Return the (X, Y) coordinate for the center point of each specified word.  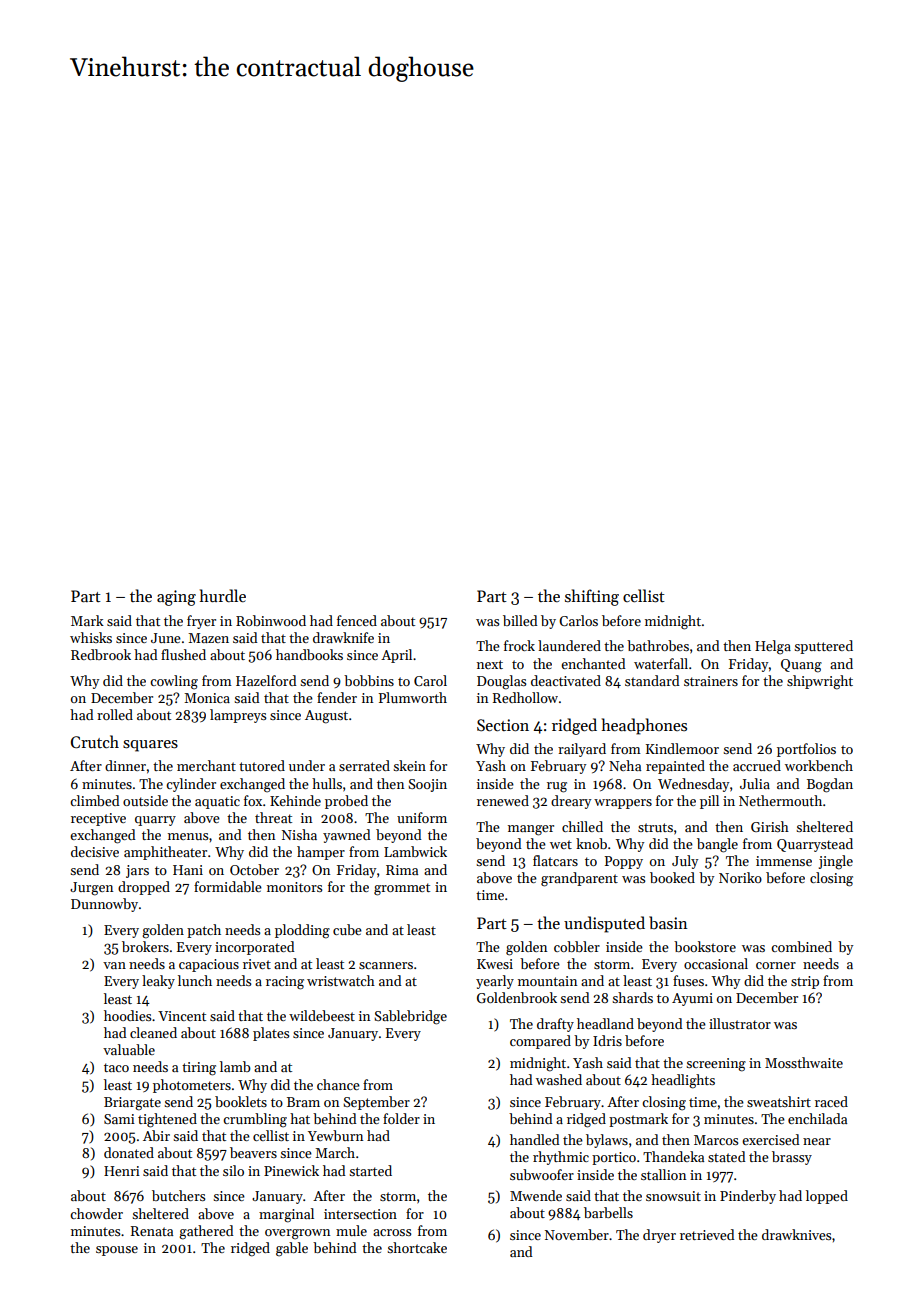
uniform (422, 817)
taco (116, 1067)
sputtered (823, 647)
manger (531, 830)
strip (805, 982)
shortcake (417, 1247)
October (254, 869)
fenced (357, 620)
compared (540, 1042)
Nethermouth (780, 800)
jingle (836, 862)
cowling (174, 682)
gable (292, 1249)
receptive (98, 819)
